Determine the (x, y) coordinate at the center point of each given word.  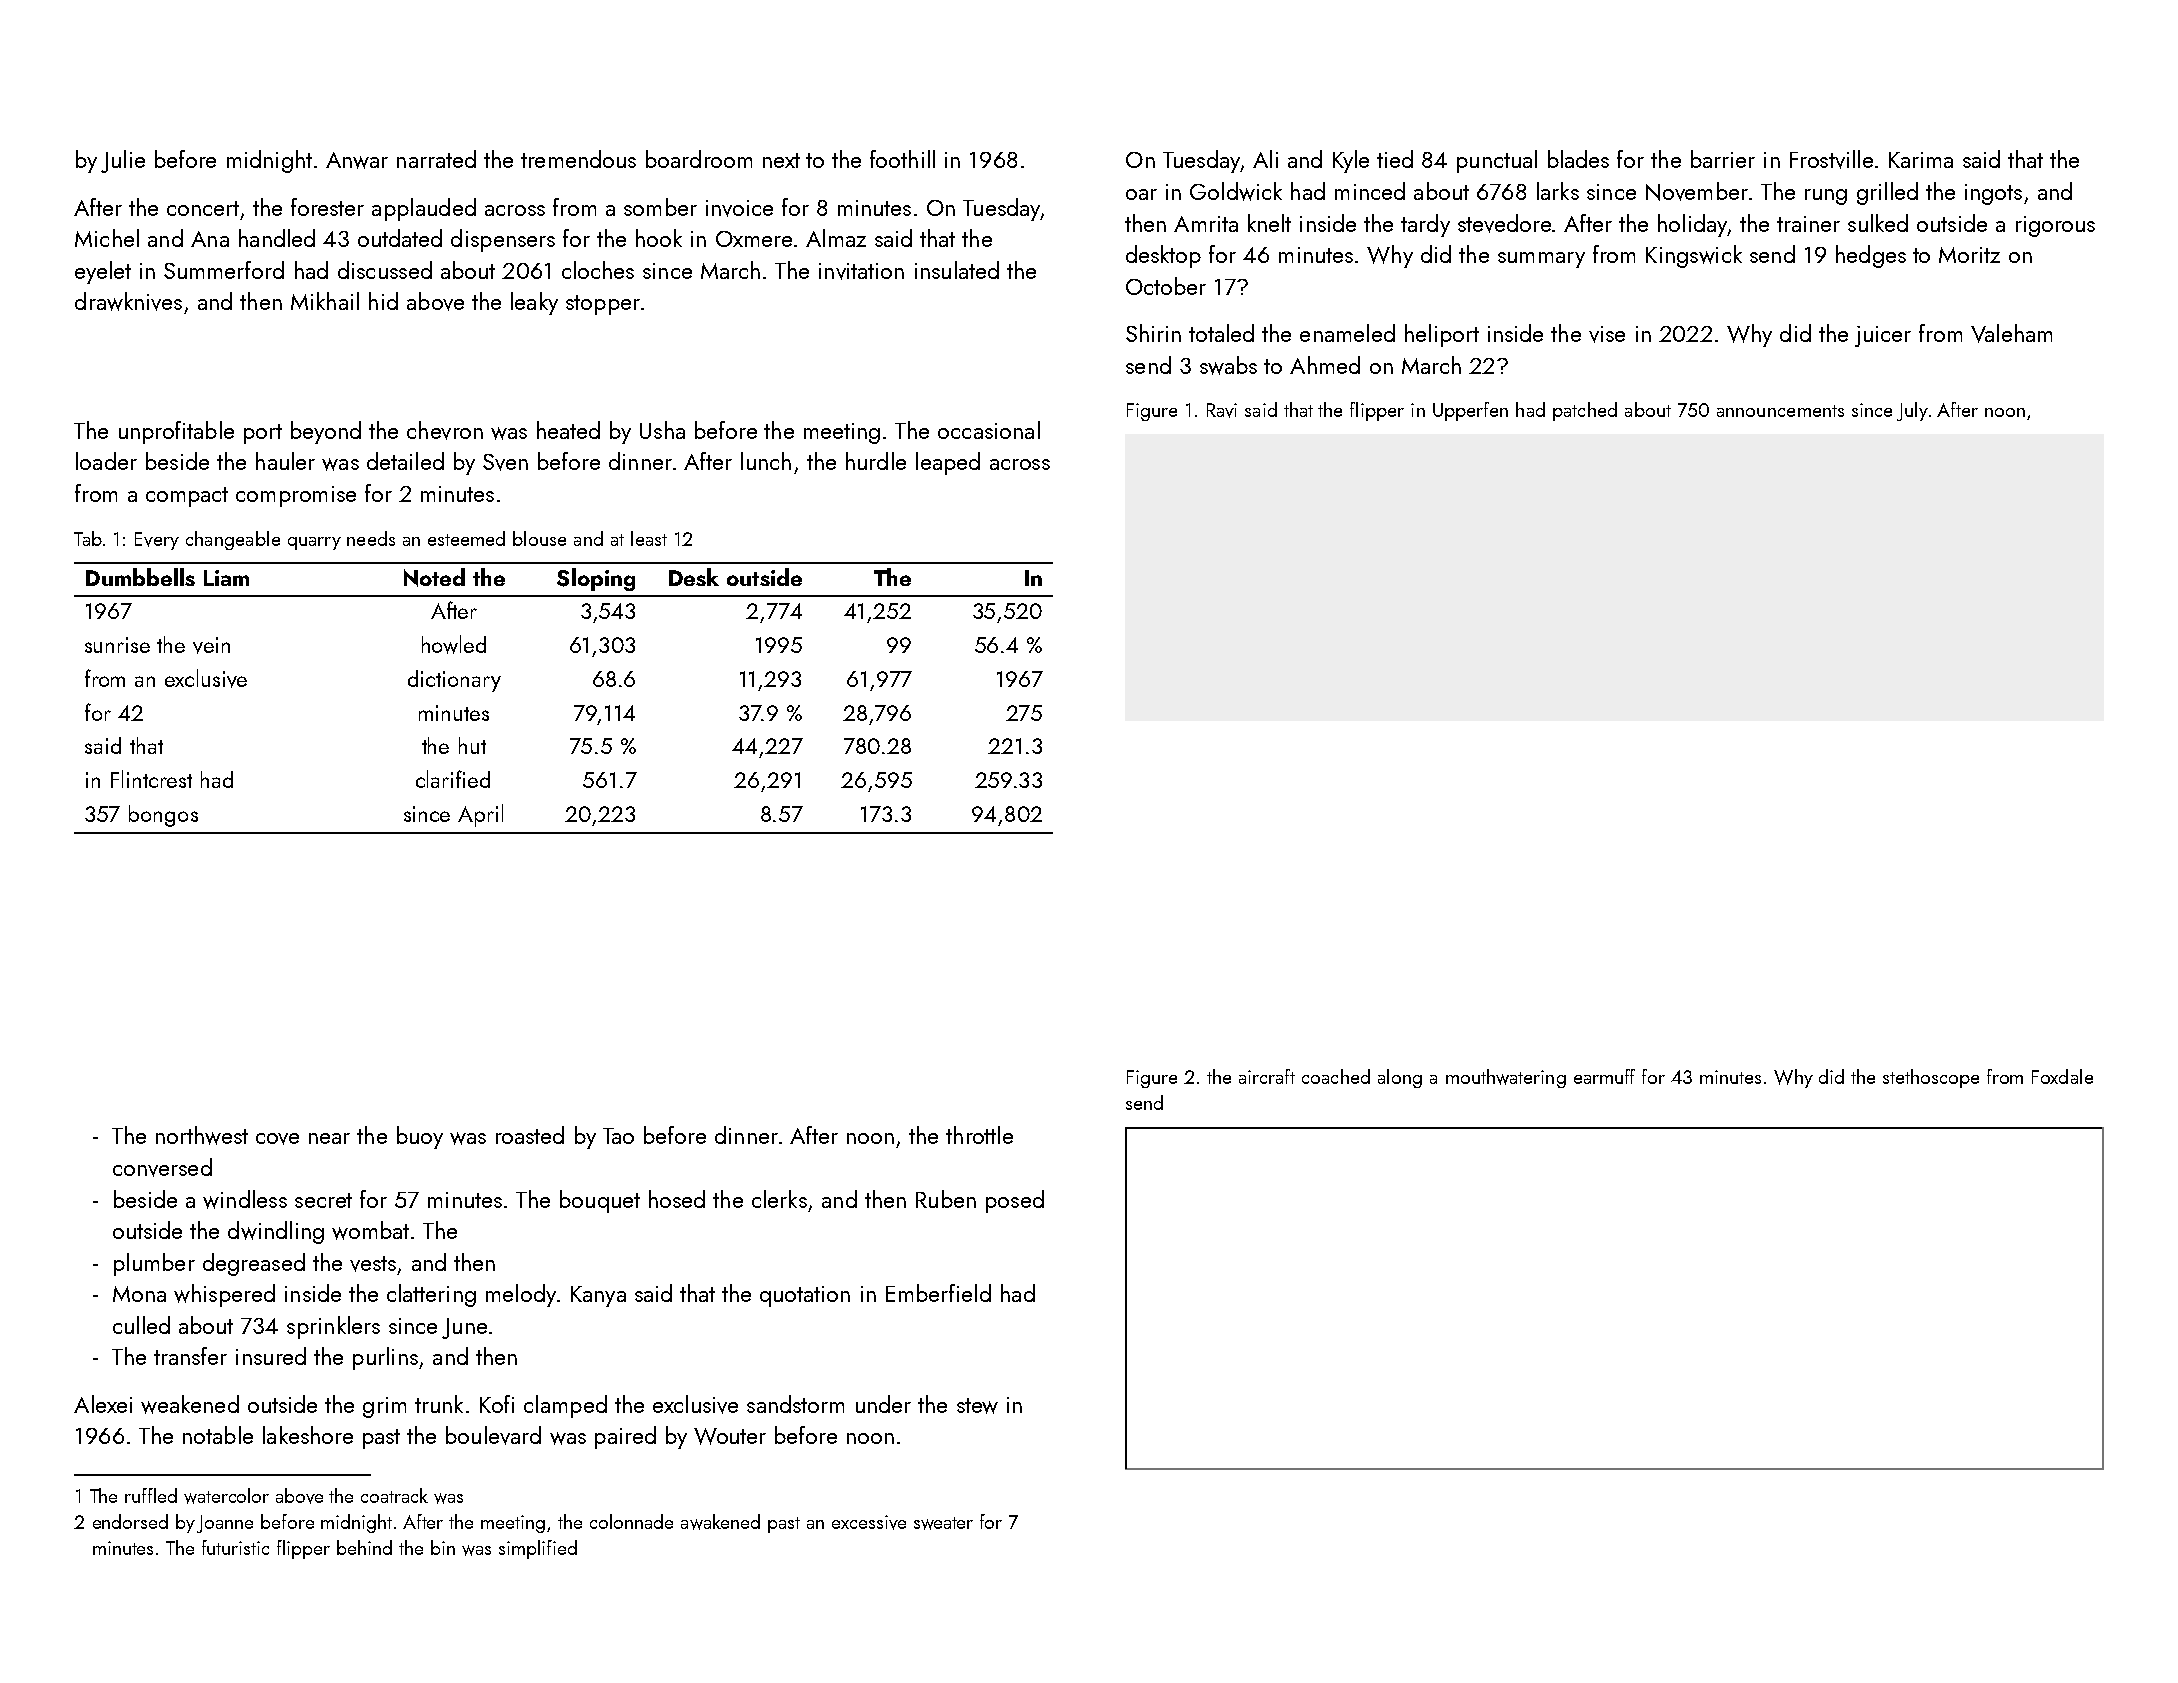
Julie (123, 161)
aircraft (1267, 1076)
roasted (530, 1135)
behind (364, 1547)
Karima (1921, 160)
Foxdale (2062, 1076)
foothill (902, 159)
